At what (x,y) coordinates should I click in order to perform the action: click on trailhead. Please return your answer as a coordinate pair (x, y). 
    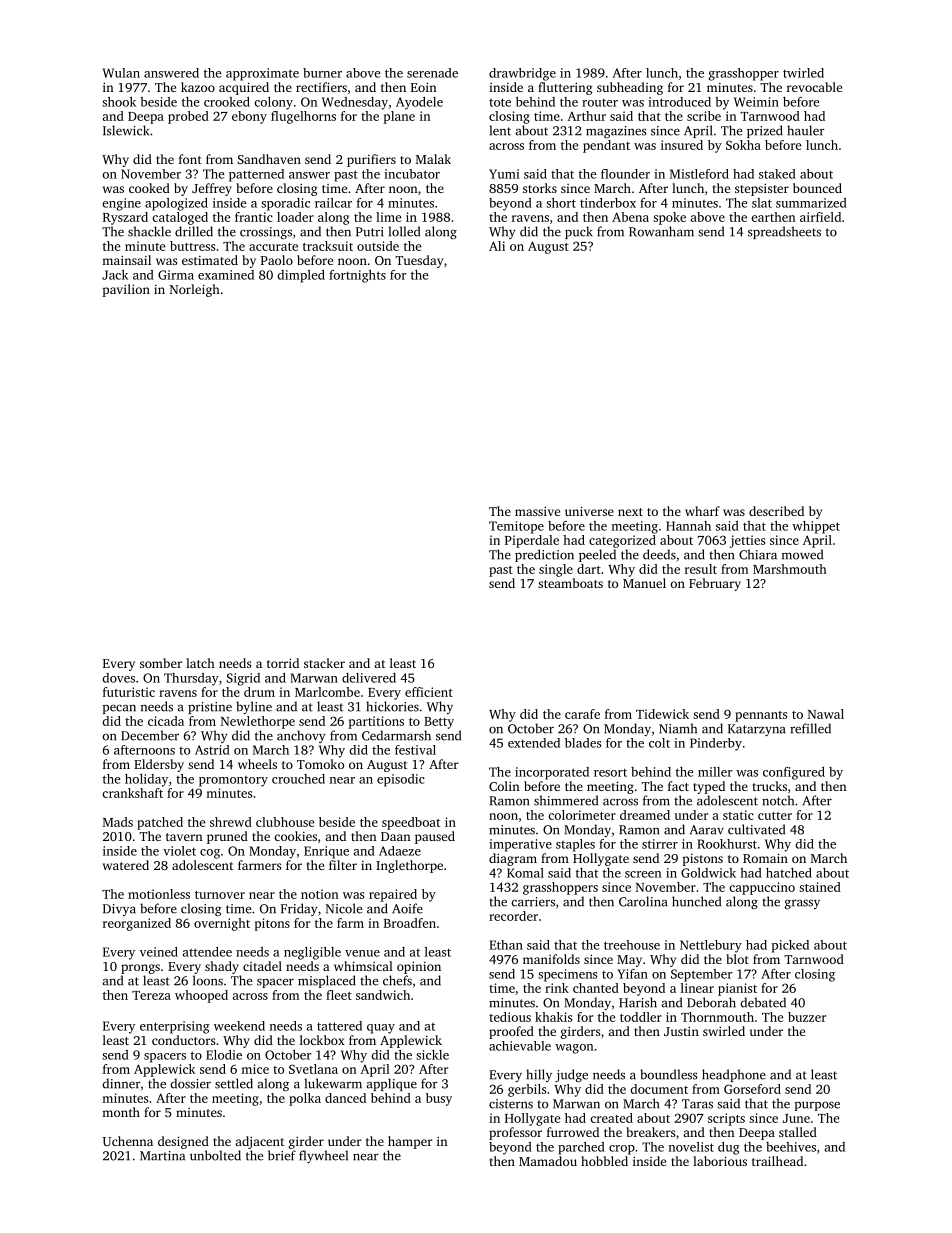
    Looking at the image, I should click on (777, 1161).
